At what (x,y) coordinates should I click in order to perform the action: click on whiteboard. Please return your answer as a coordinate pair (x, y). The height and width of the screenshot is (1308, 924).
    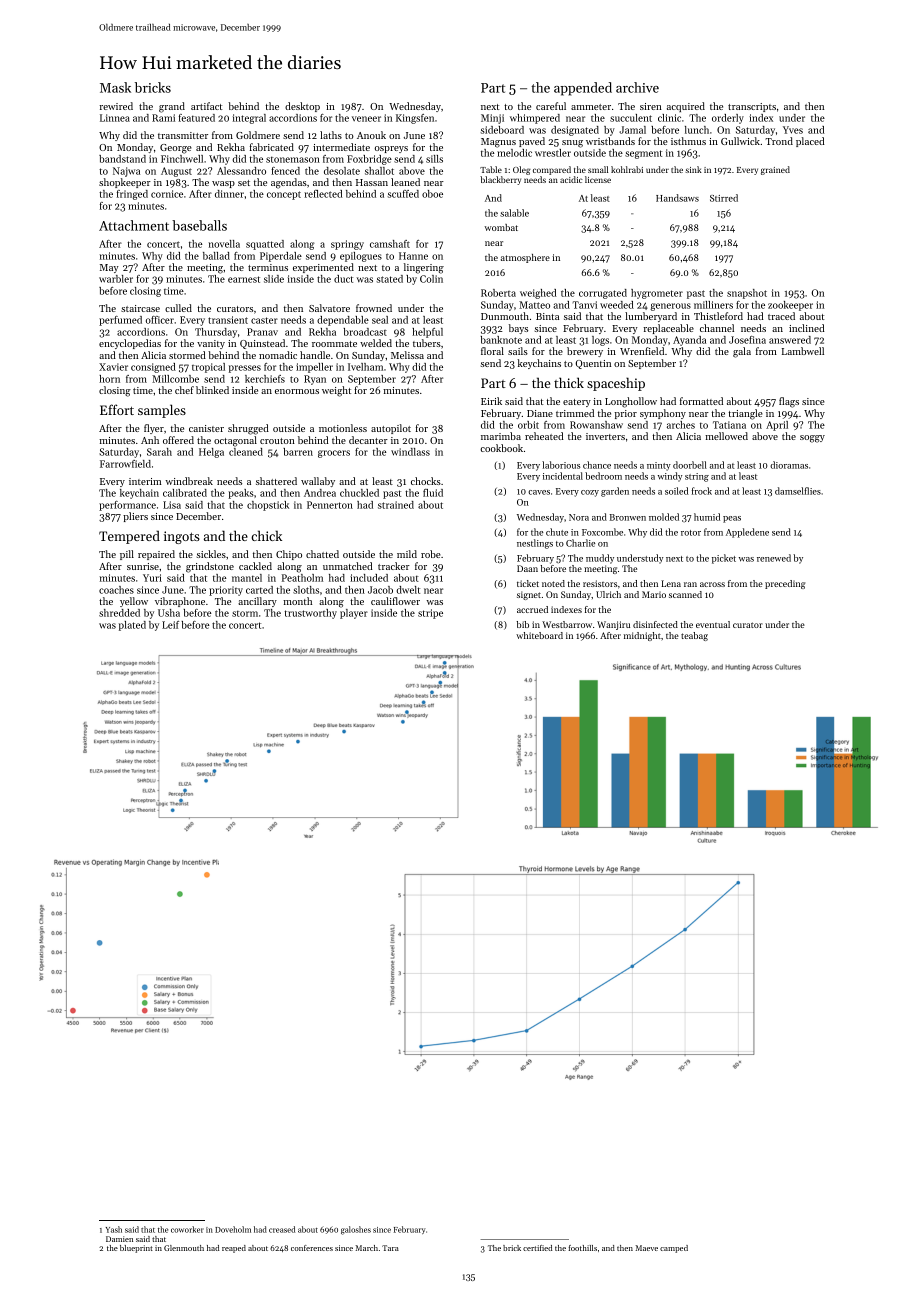
    Looking at the image, I should click on (539, 635).
